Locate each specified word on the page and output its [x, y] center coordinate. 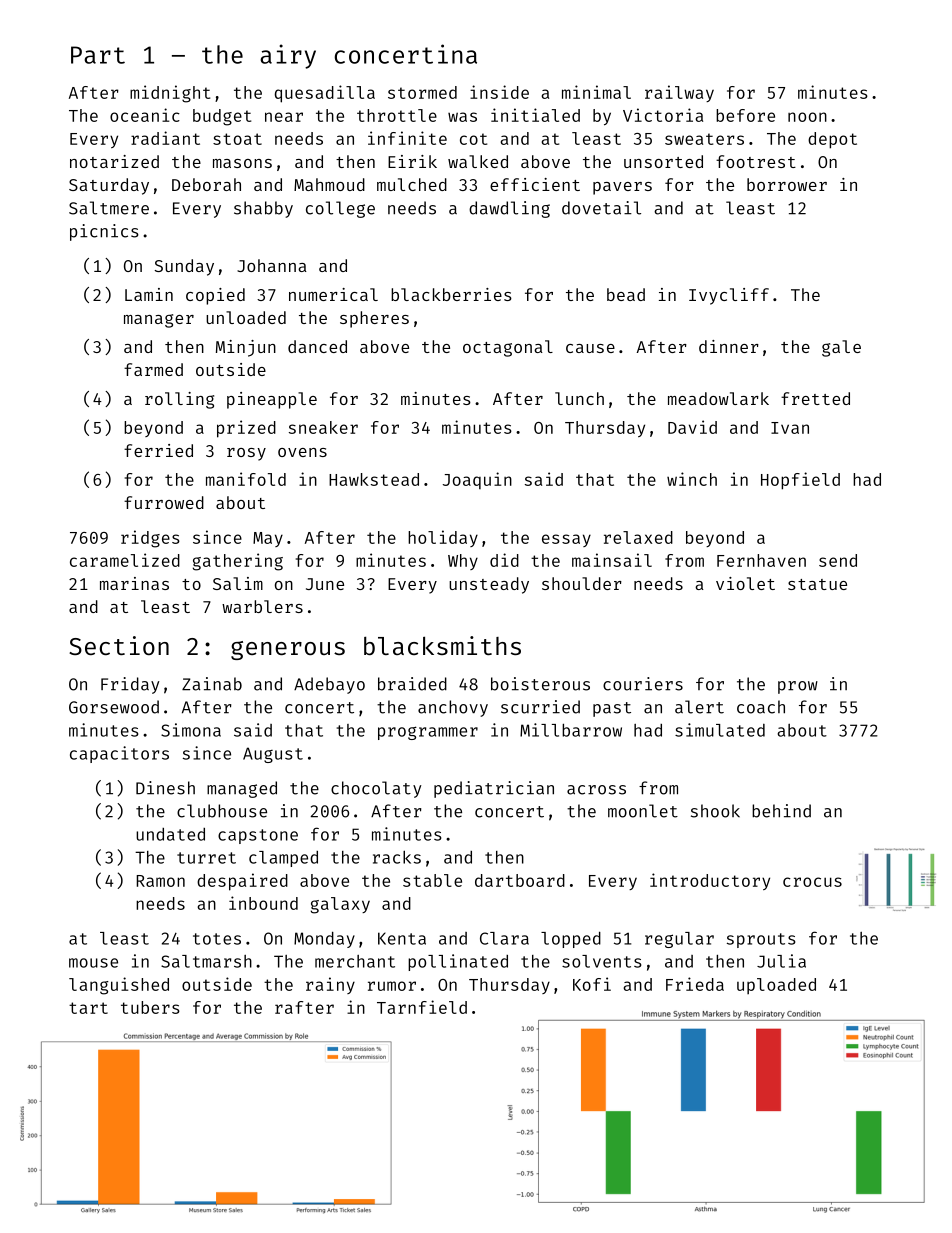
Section [119, 645]
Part [98, 55]
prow [798, 687]
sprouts [761, 940]
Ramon [160, 881]
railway [679, 93]
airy [288, 56]
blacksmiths [442, 645]
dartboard [520, 880]
